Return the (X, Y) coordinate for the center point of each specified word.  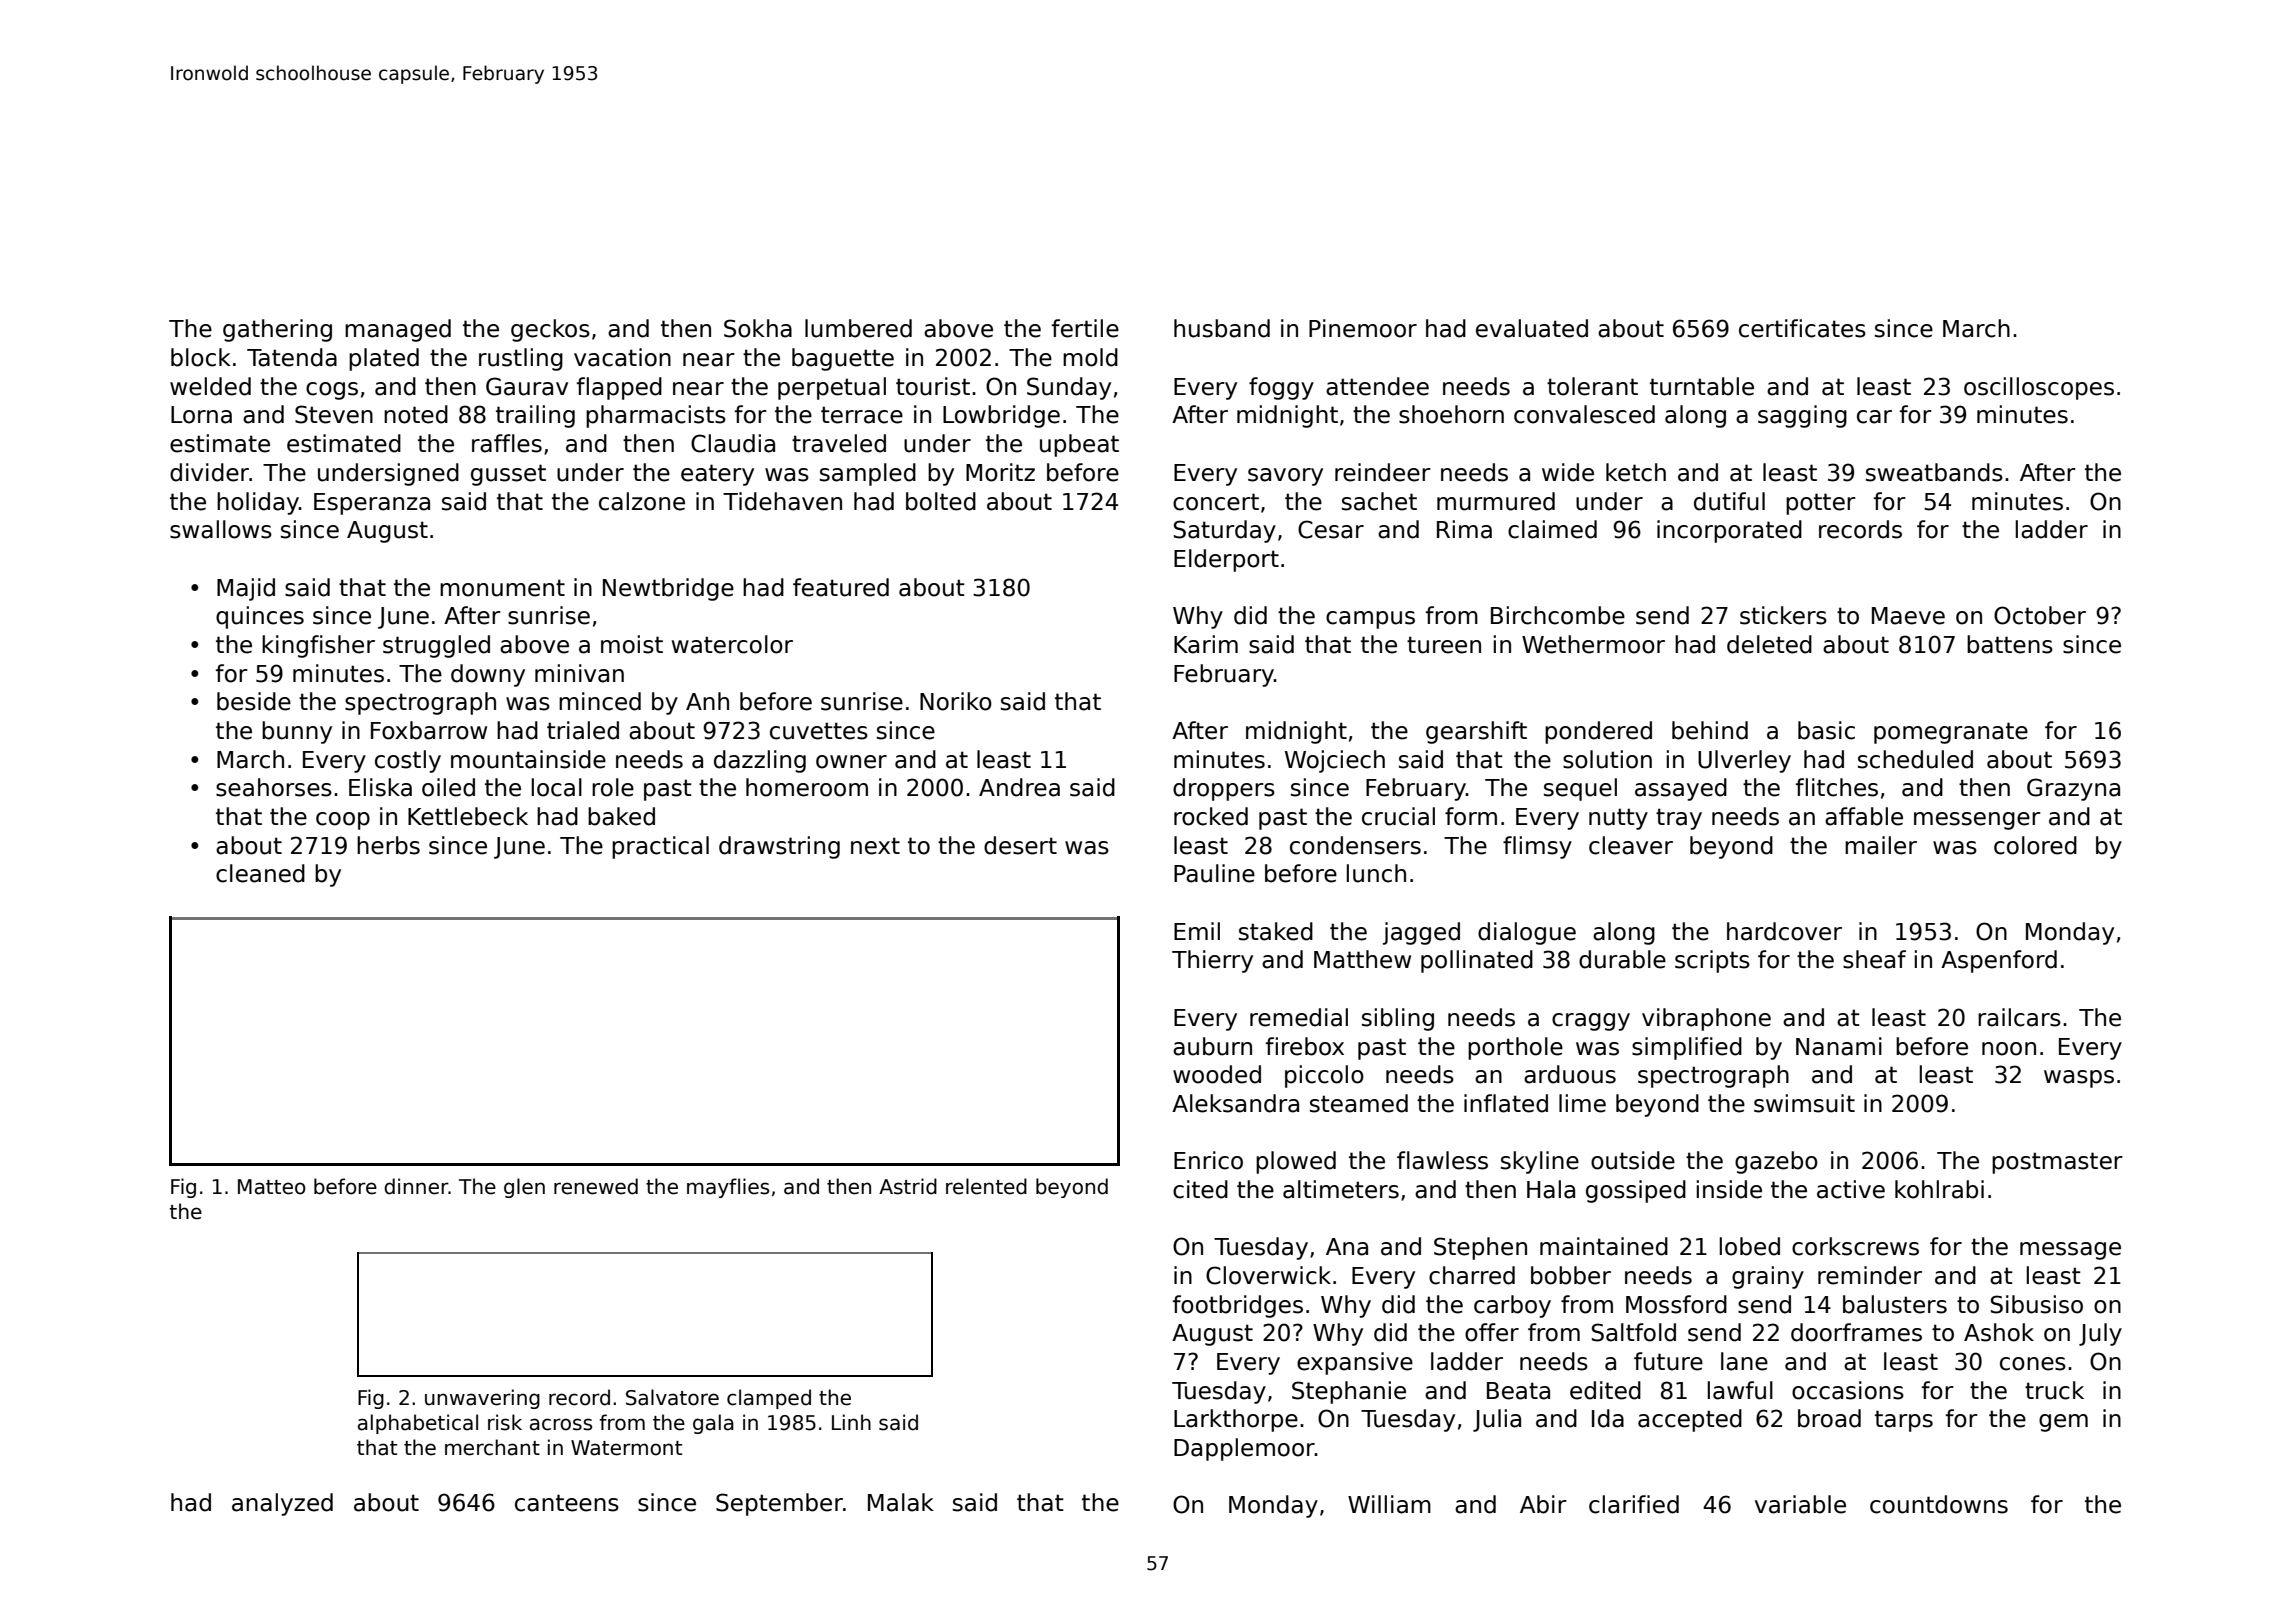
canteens (567, 1503)
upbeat (1079, 445)
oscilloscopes (2039, 388)
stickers (1783, 615)
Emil (1197, 931)
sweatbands (1934, 472)
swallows (221, 529)
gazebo (1776, 1162)
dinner (416, 1186)
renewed (596, 1186)
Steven (334, 414)
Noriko (956, 701)
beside (254, 701)
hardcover (1784, 931)
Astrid (908, 1186)
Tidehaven (782, 501)
